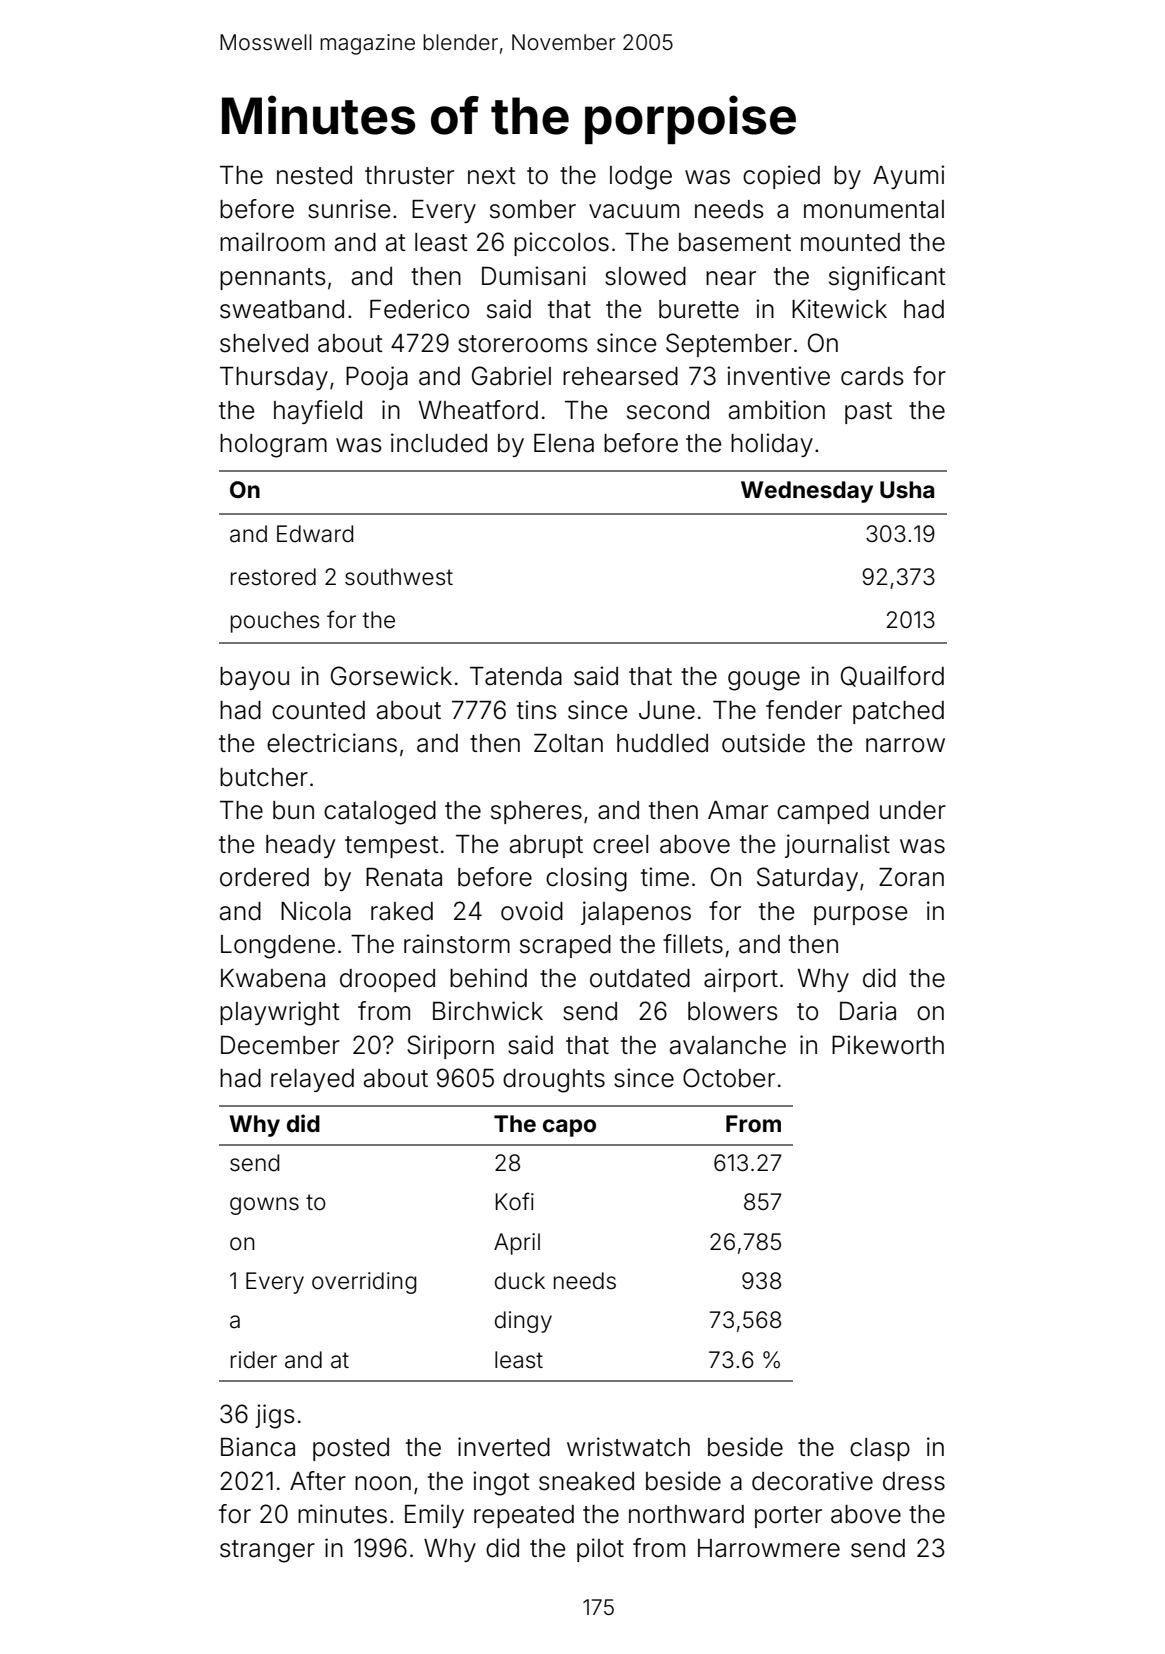 This screenshot has width=1165, height=1654. What do you see at coordinates (729, 1078) in the screenshot?
I see `October` at bounding box center [729, 1078].
